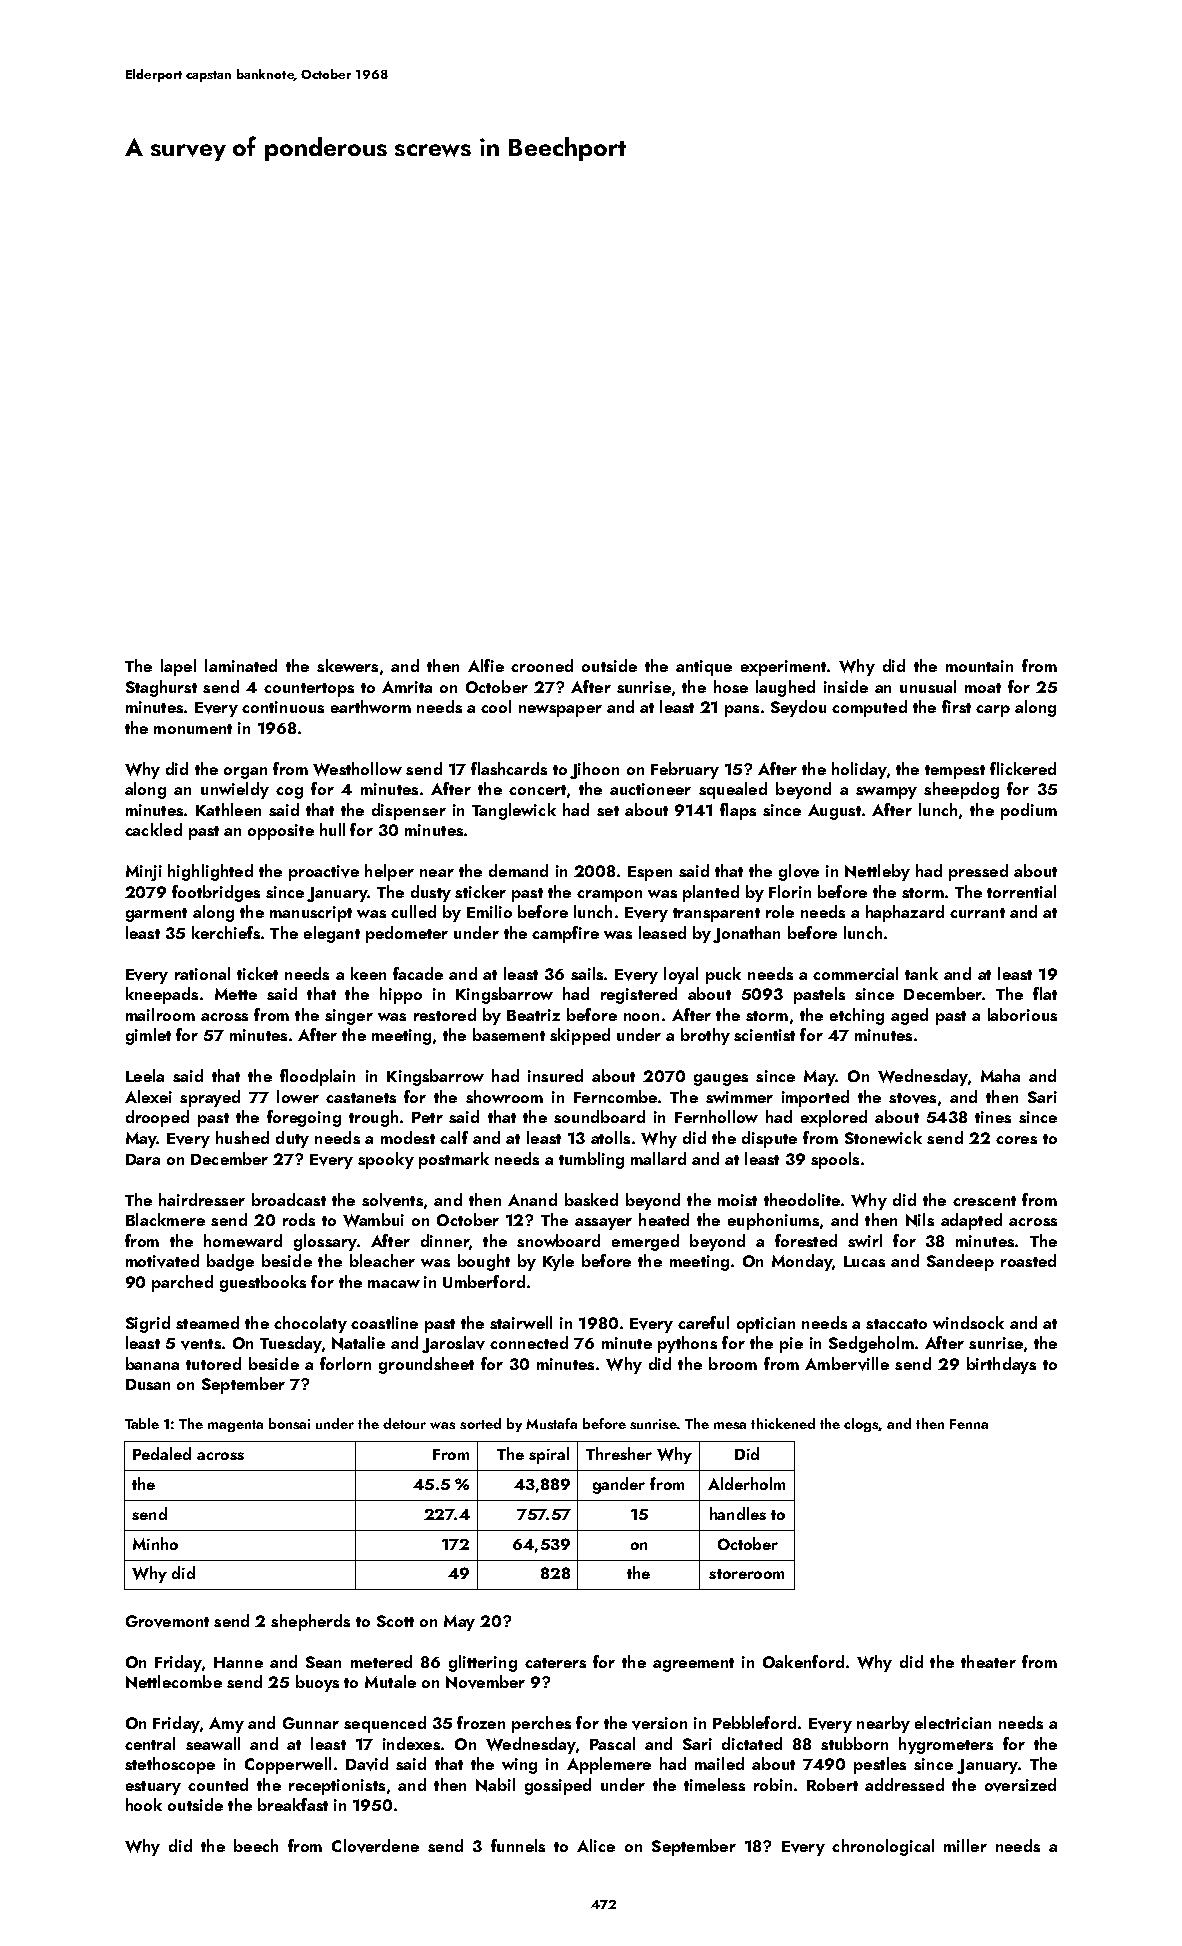 Image resolution: width=1182 pixels, height=1946 pixels. What do you see at coordinates (143, 1159) in the image?
I see `Dara` at bounding box center [143, 1159].
